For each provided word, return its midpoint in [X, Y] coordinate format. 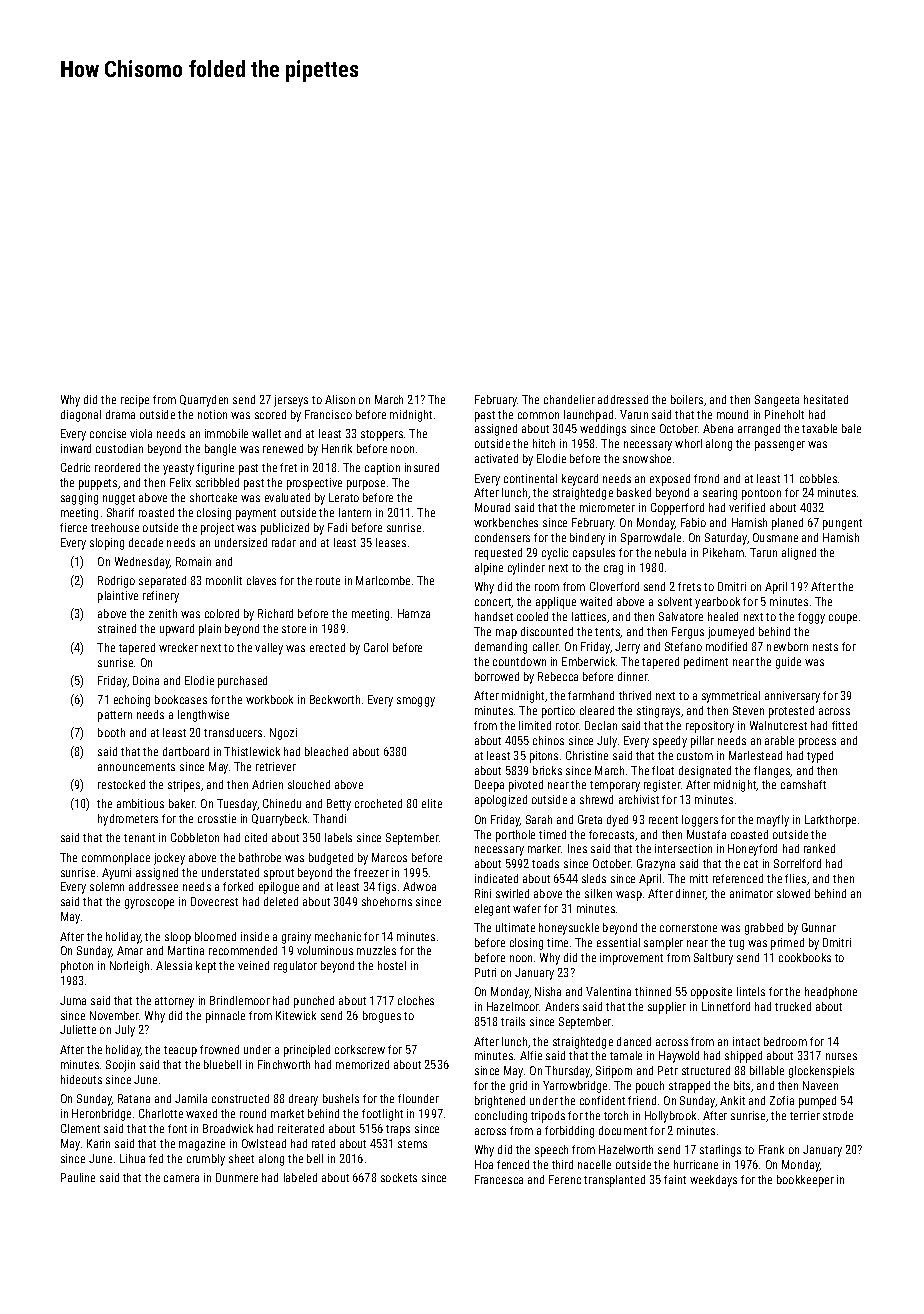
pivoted [526, 786]
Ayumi [116, 874]
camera [181, 1178]
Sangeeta [777, 401]
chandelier [569, 399]
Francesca [499, 1179]
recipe [135, 401]
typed [820, 757]
